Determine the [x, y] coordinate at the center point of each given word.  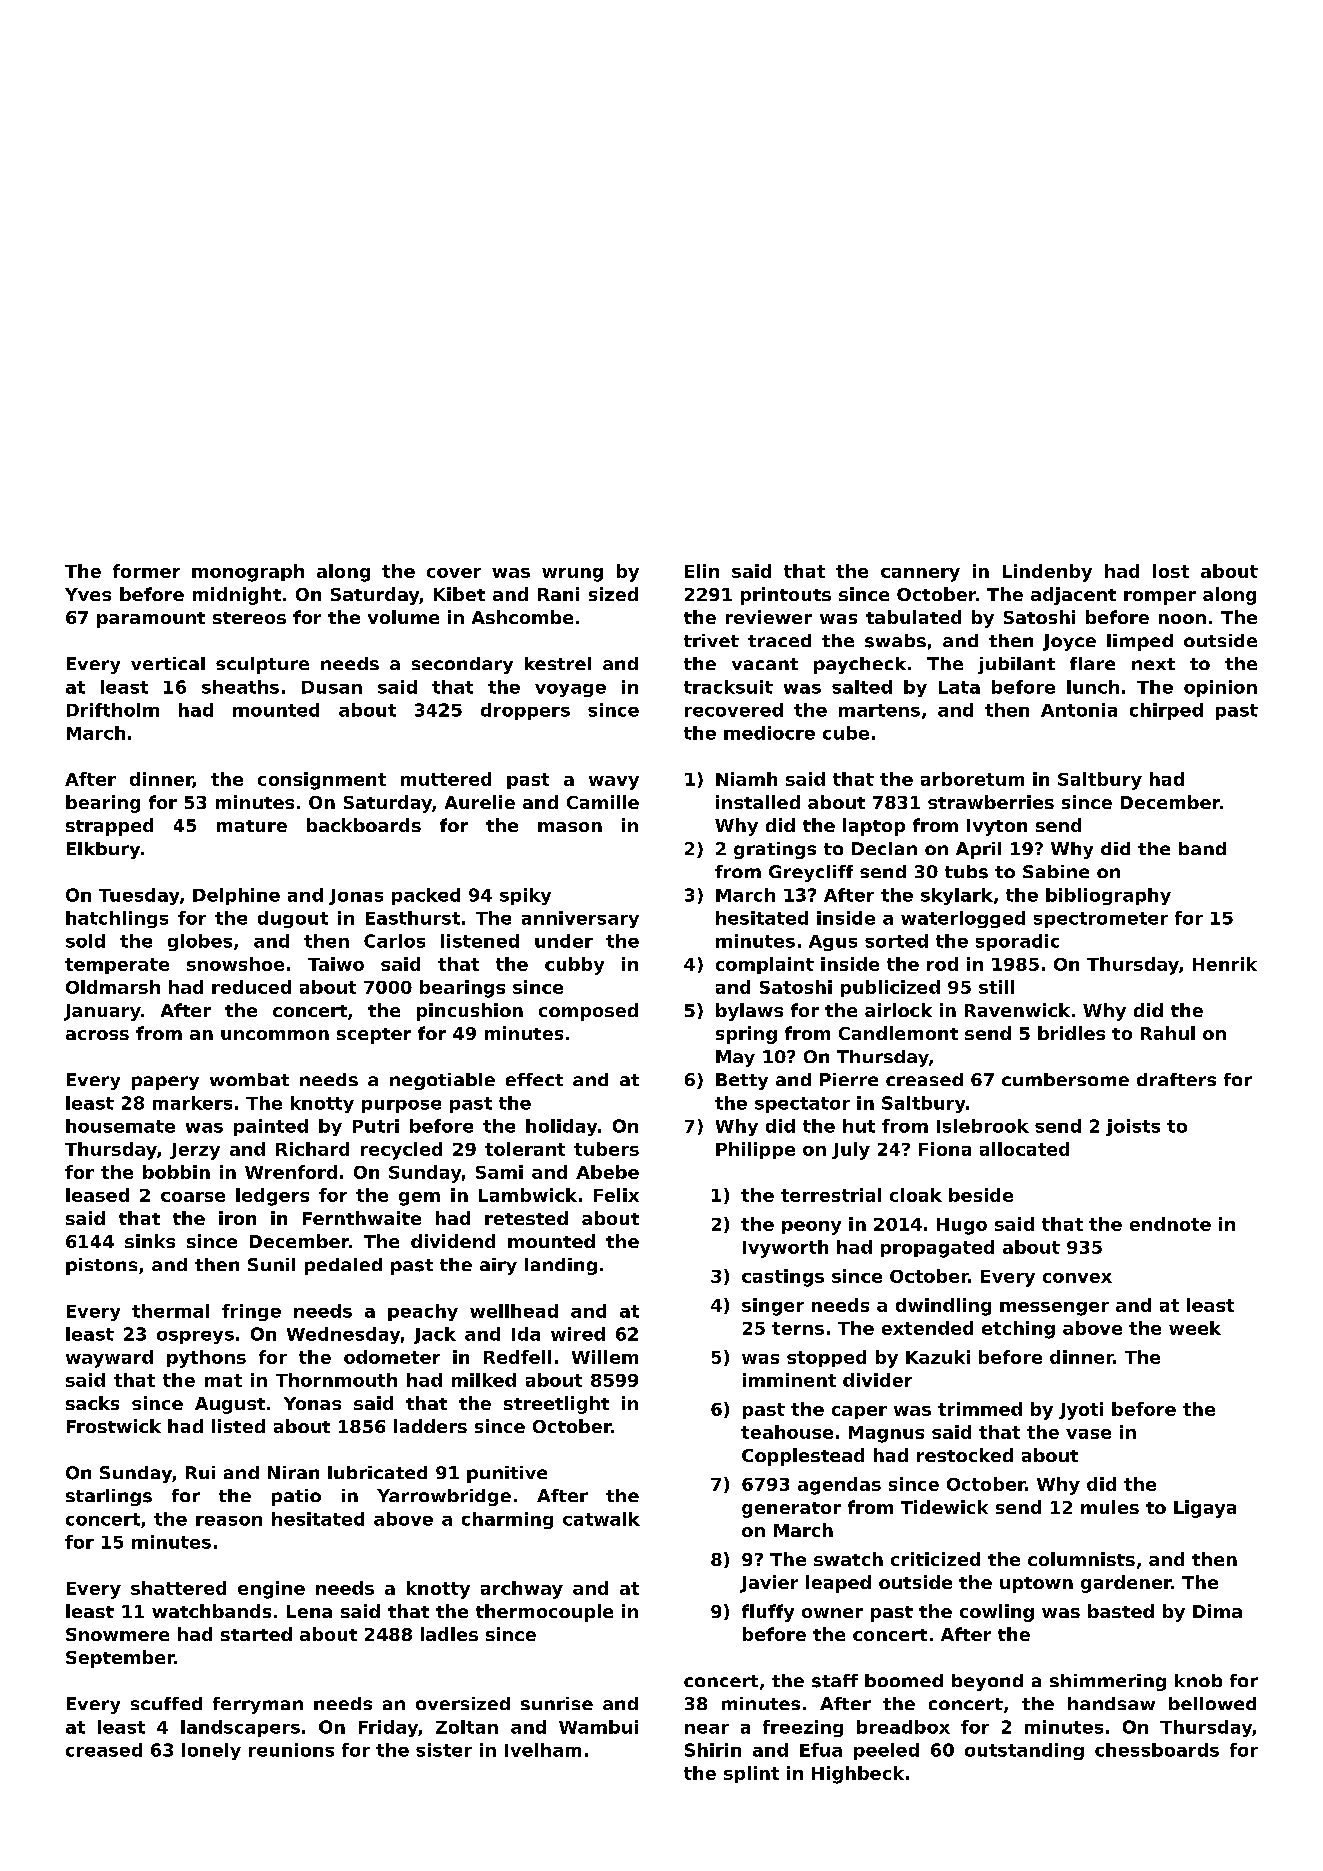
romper [1160, 598]
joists [1133, 1127]
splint [751, 1774]
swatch [848, 1559]
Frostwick [114, 1426]
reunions [291, 1750]
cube [846, 733]
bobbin [176, 1172]
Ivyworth [785, 1249]
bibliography [1108, 896]
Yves [88, 594]
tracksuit [728, 687]
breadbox [903, 1727]
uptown [1036, 1585]
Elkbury [103, 850]
